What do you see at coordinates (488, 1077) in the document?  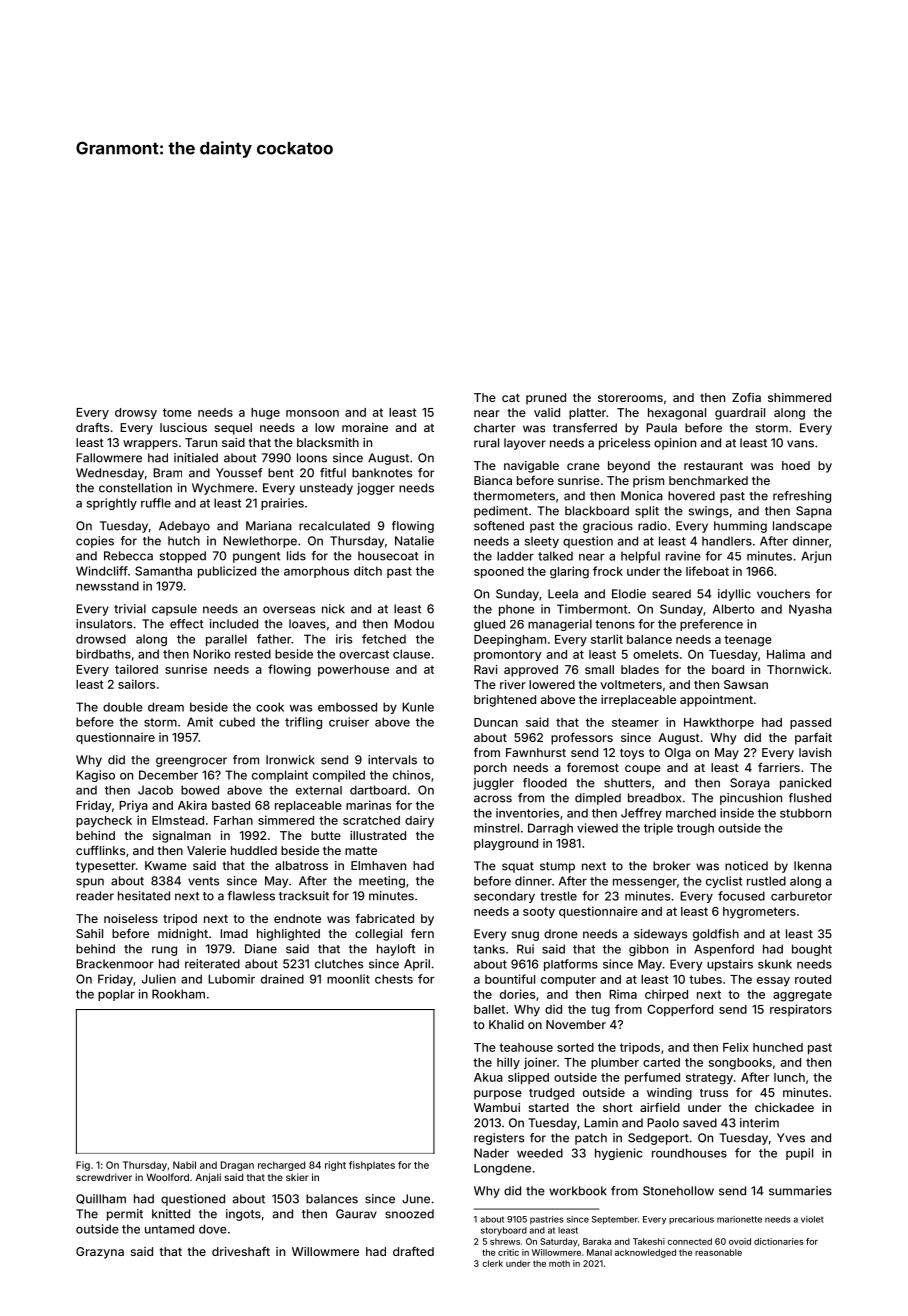 I see `Akua` at bounding box center [488, 1077].
